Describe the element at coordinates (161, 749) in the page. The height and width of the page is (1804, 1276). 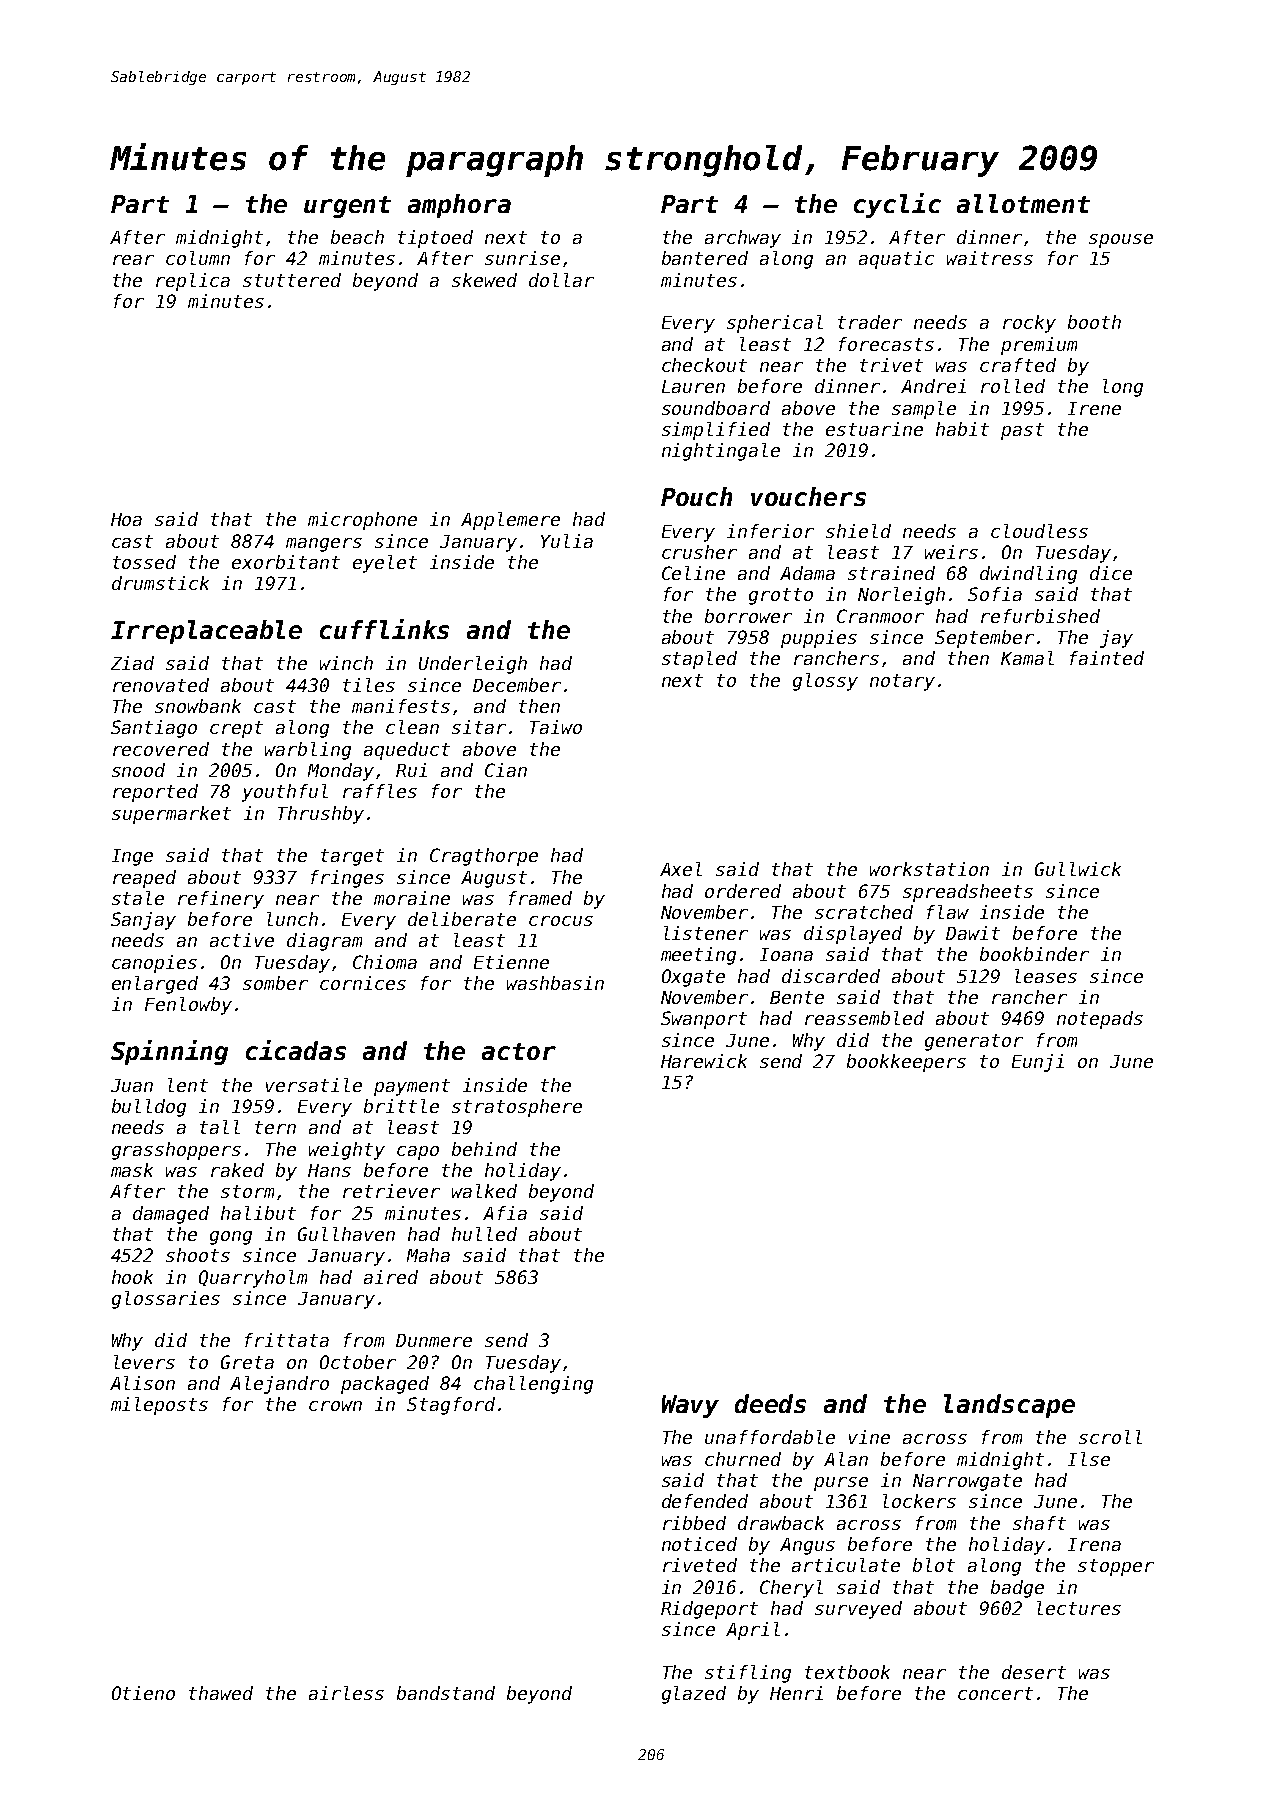
I see `recovered` at that location.
